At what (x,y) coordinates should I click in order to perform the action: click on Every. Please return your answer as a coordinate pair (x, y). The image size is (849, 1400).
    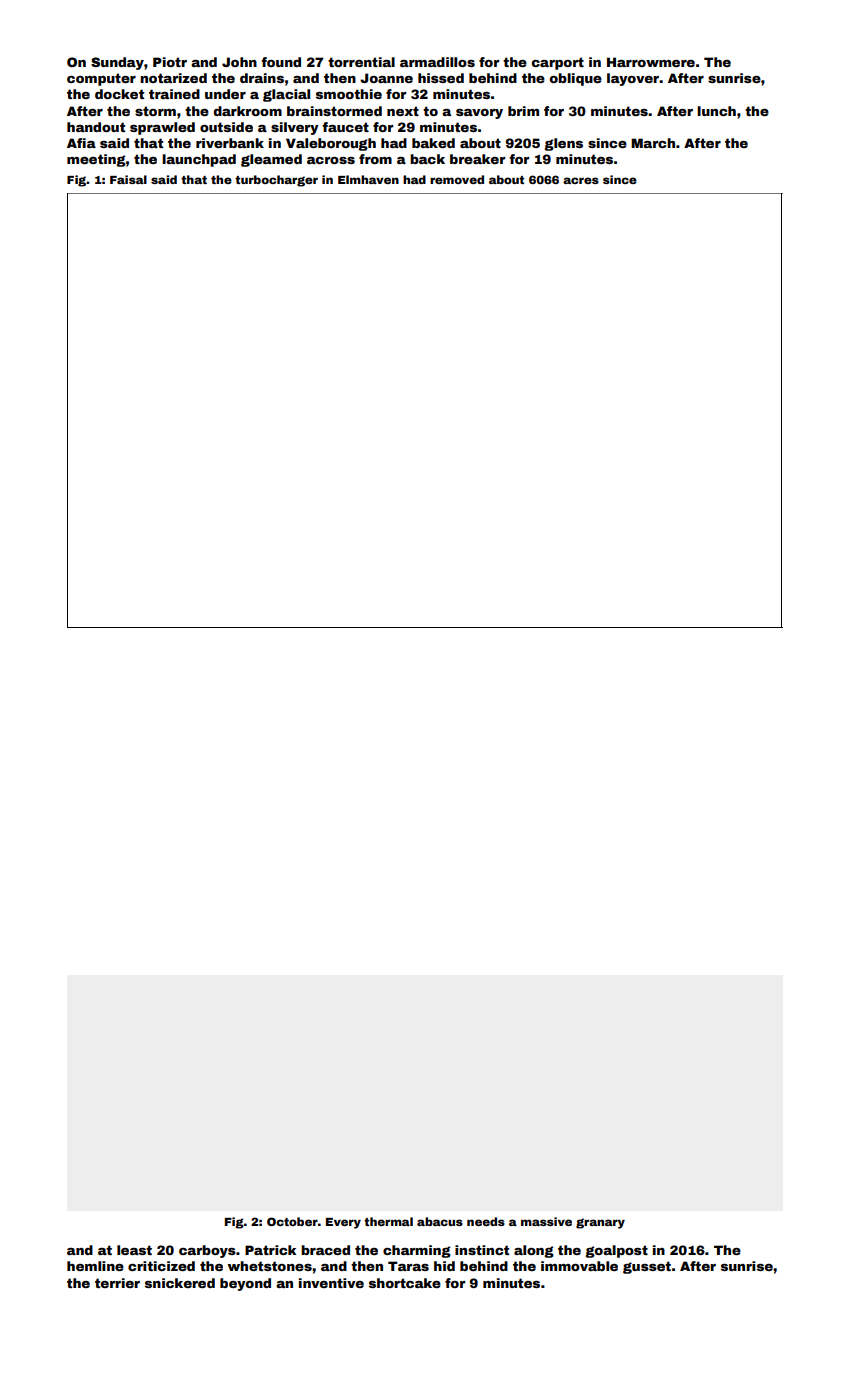
    Looking at the image, I should click on (343, 1223).
